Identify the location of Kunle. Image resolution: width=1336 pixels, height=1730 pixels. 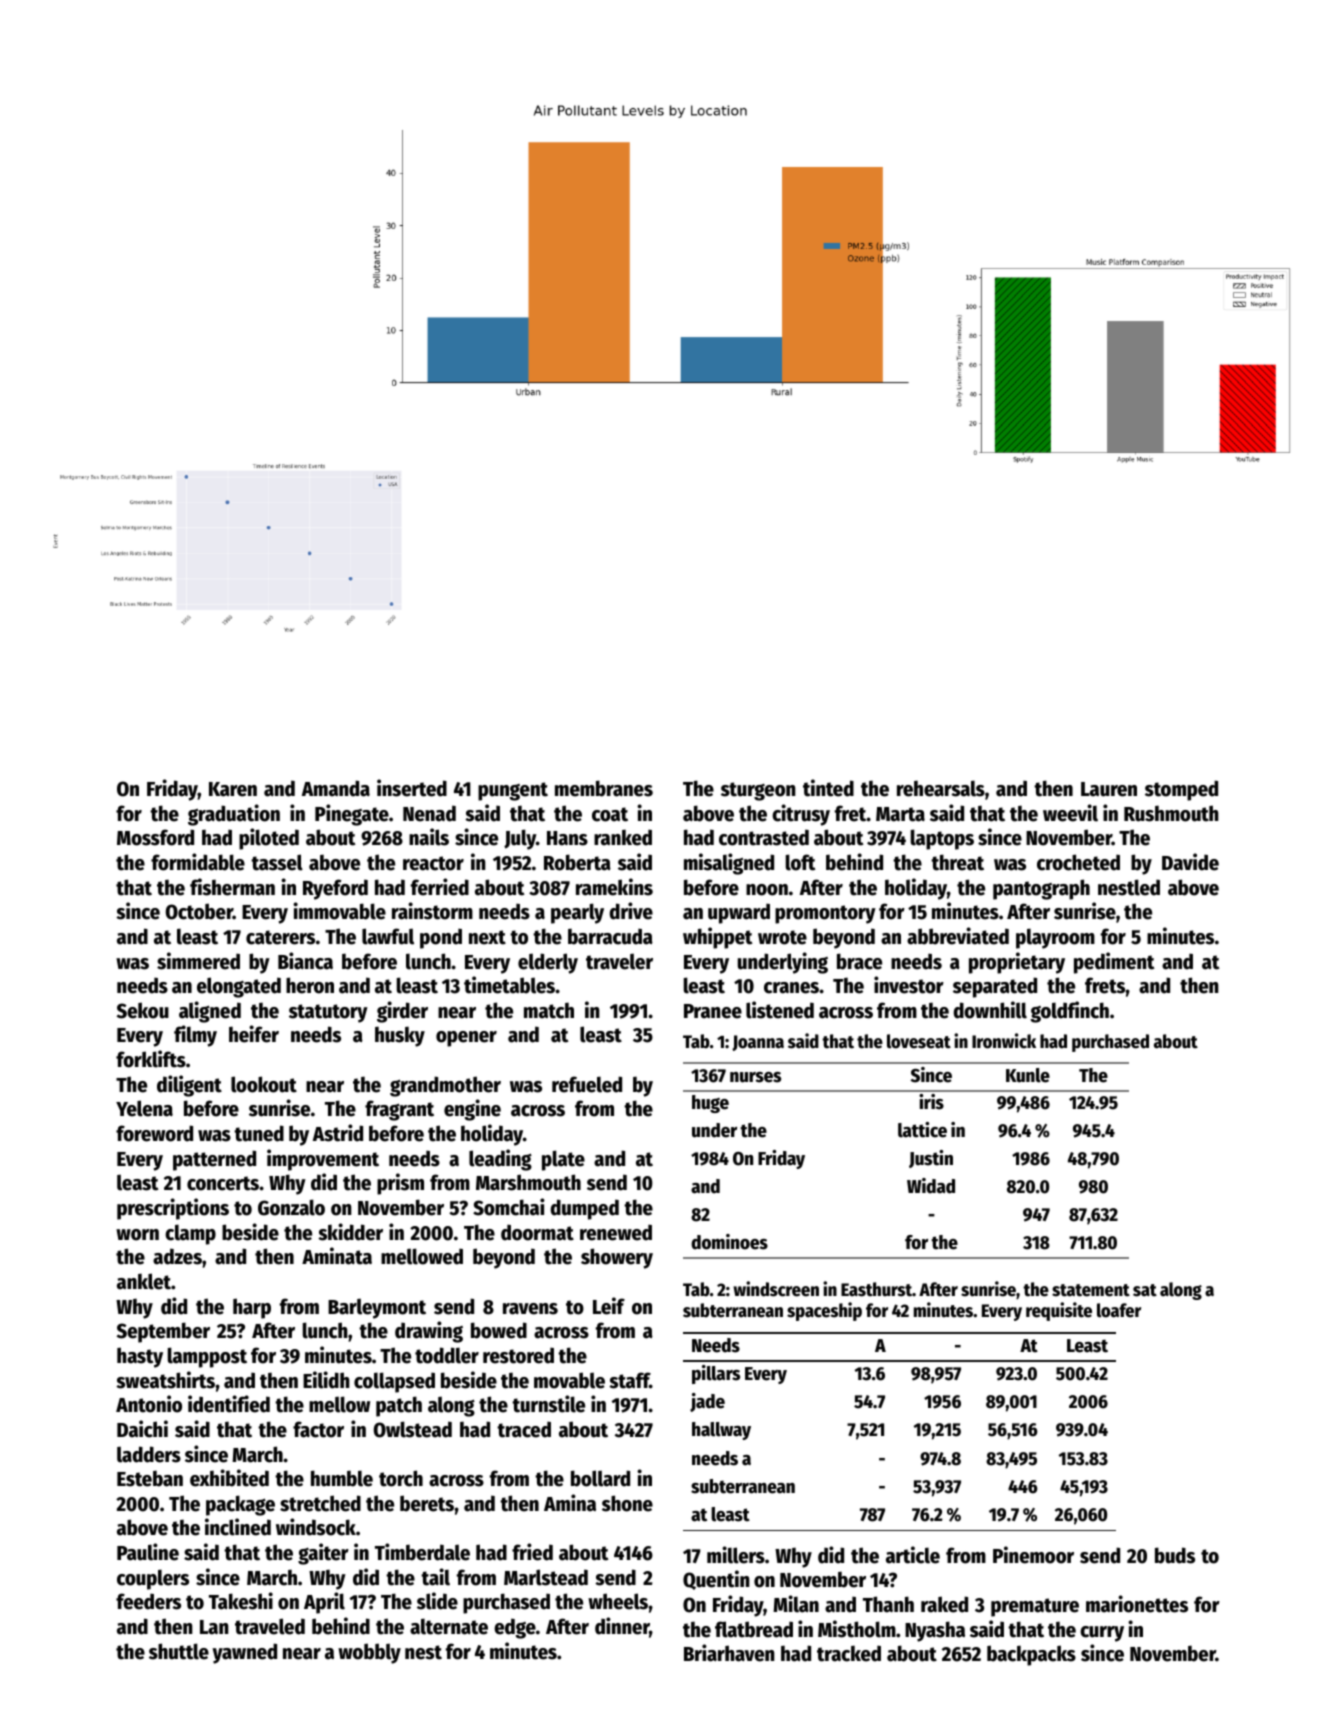
(1028, 1075).
